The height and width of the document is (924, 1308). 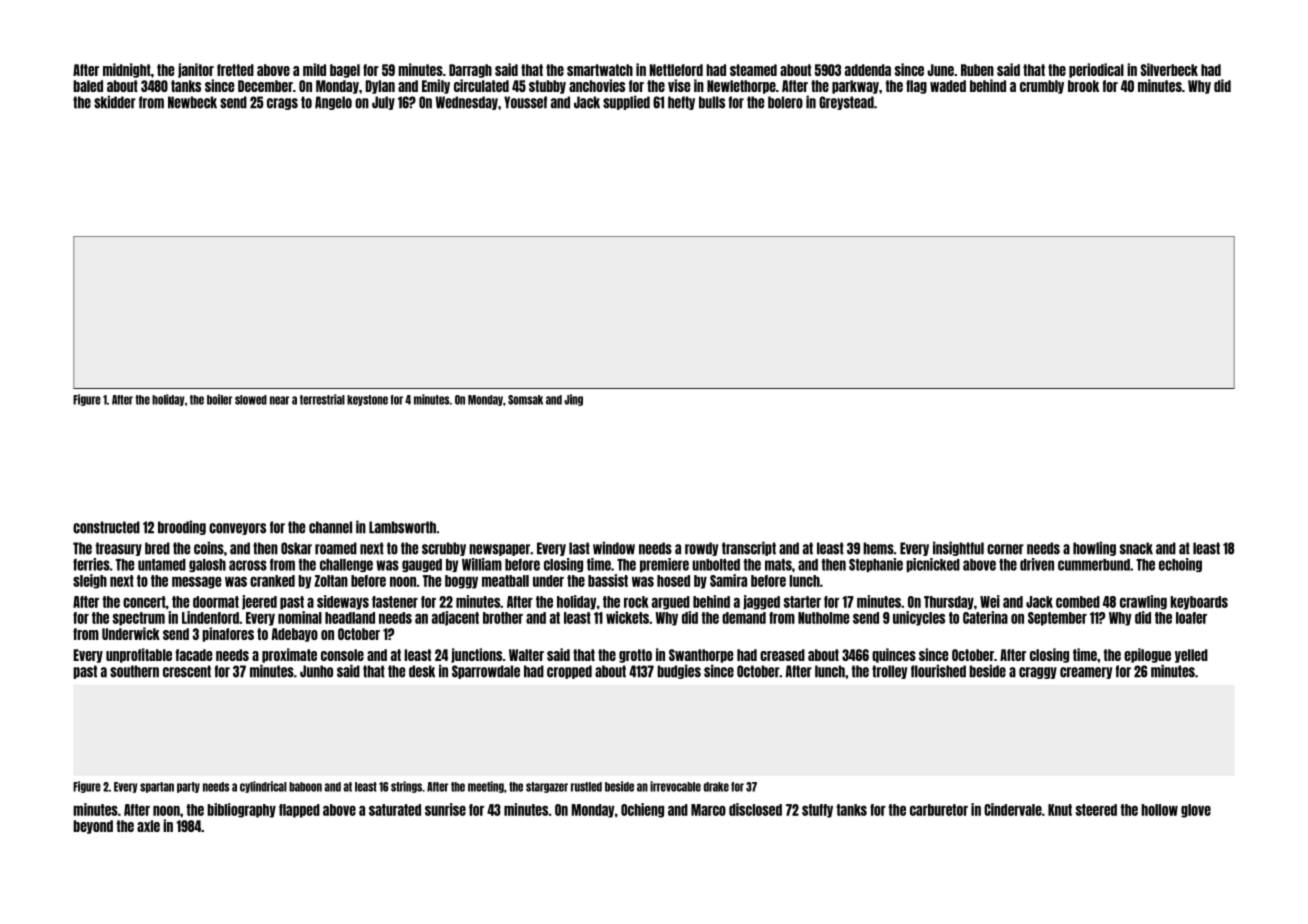 I want to click on crescent, so click(x=187, y=671).
